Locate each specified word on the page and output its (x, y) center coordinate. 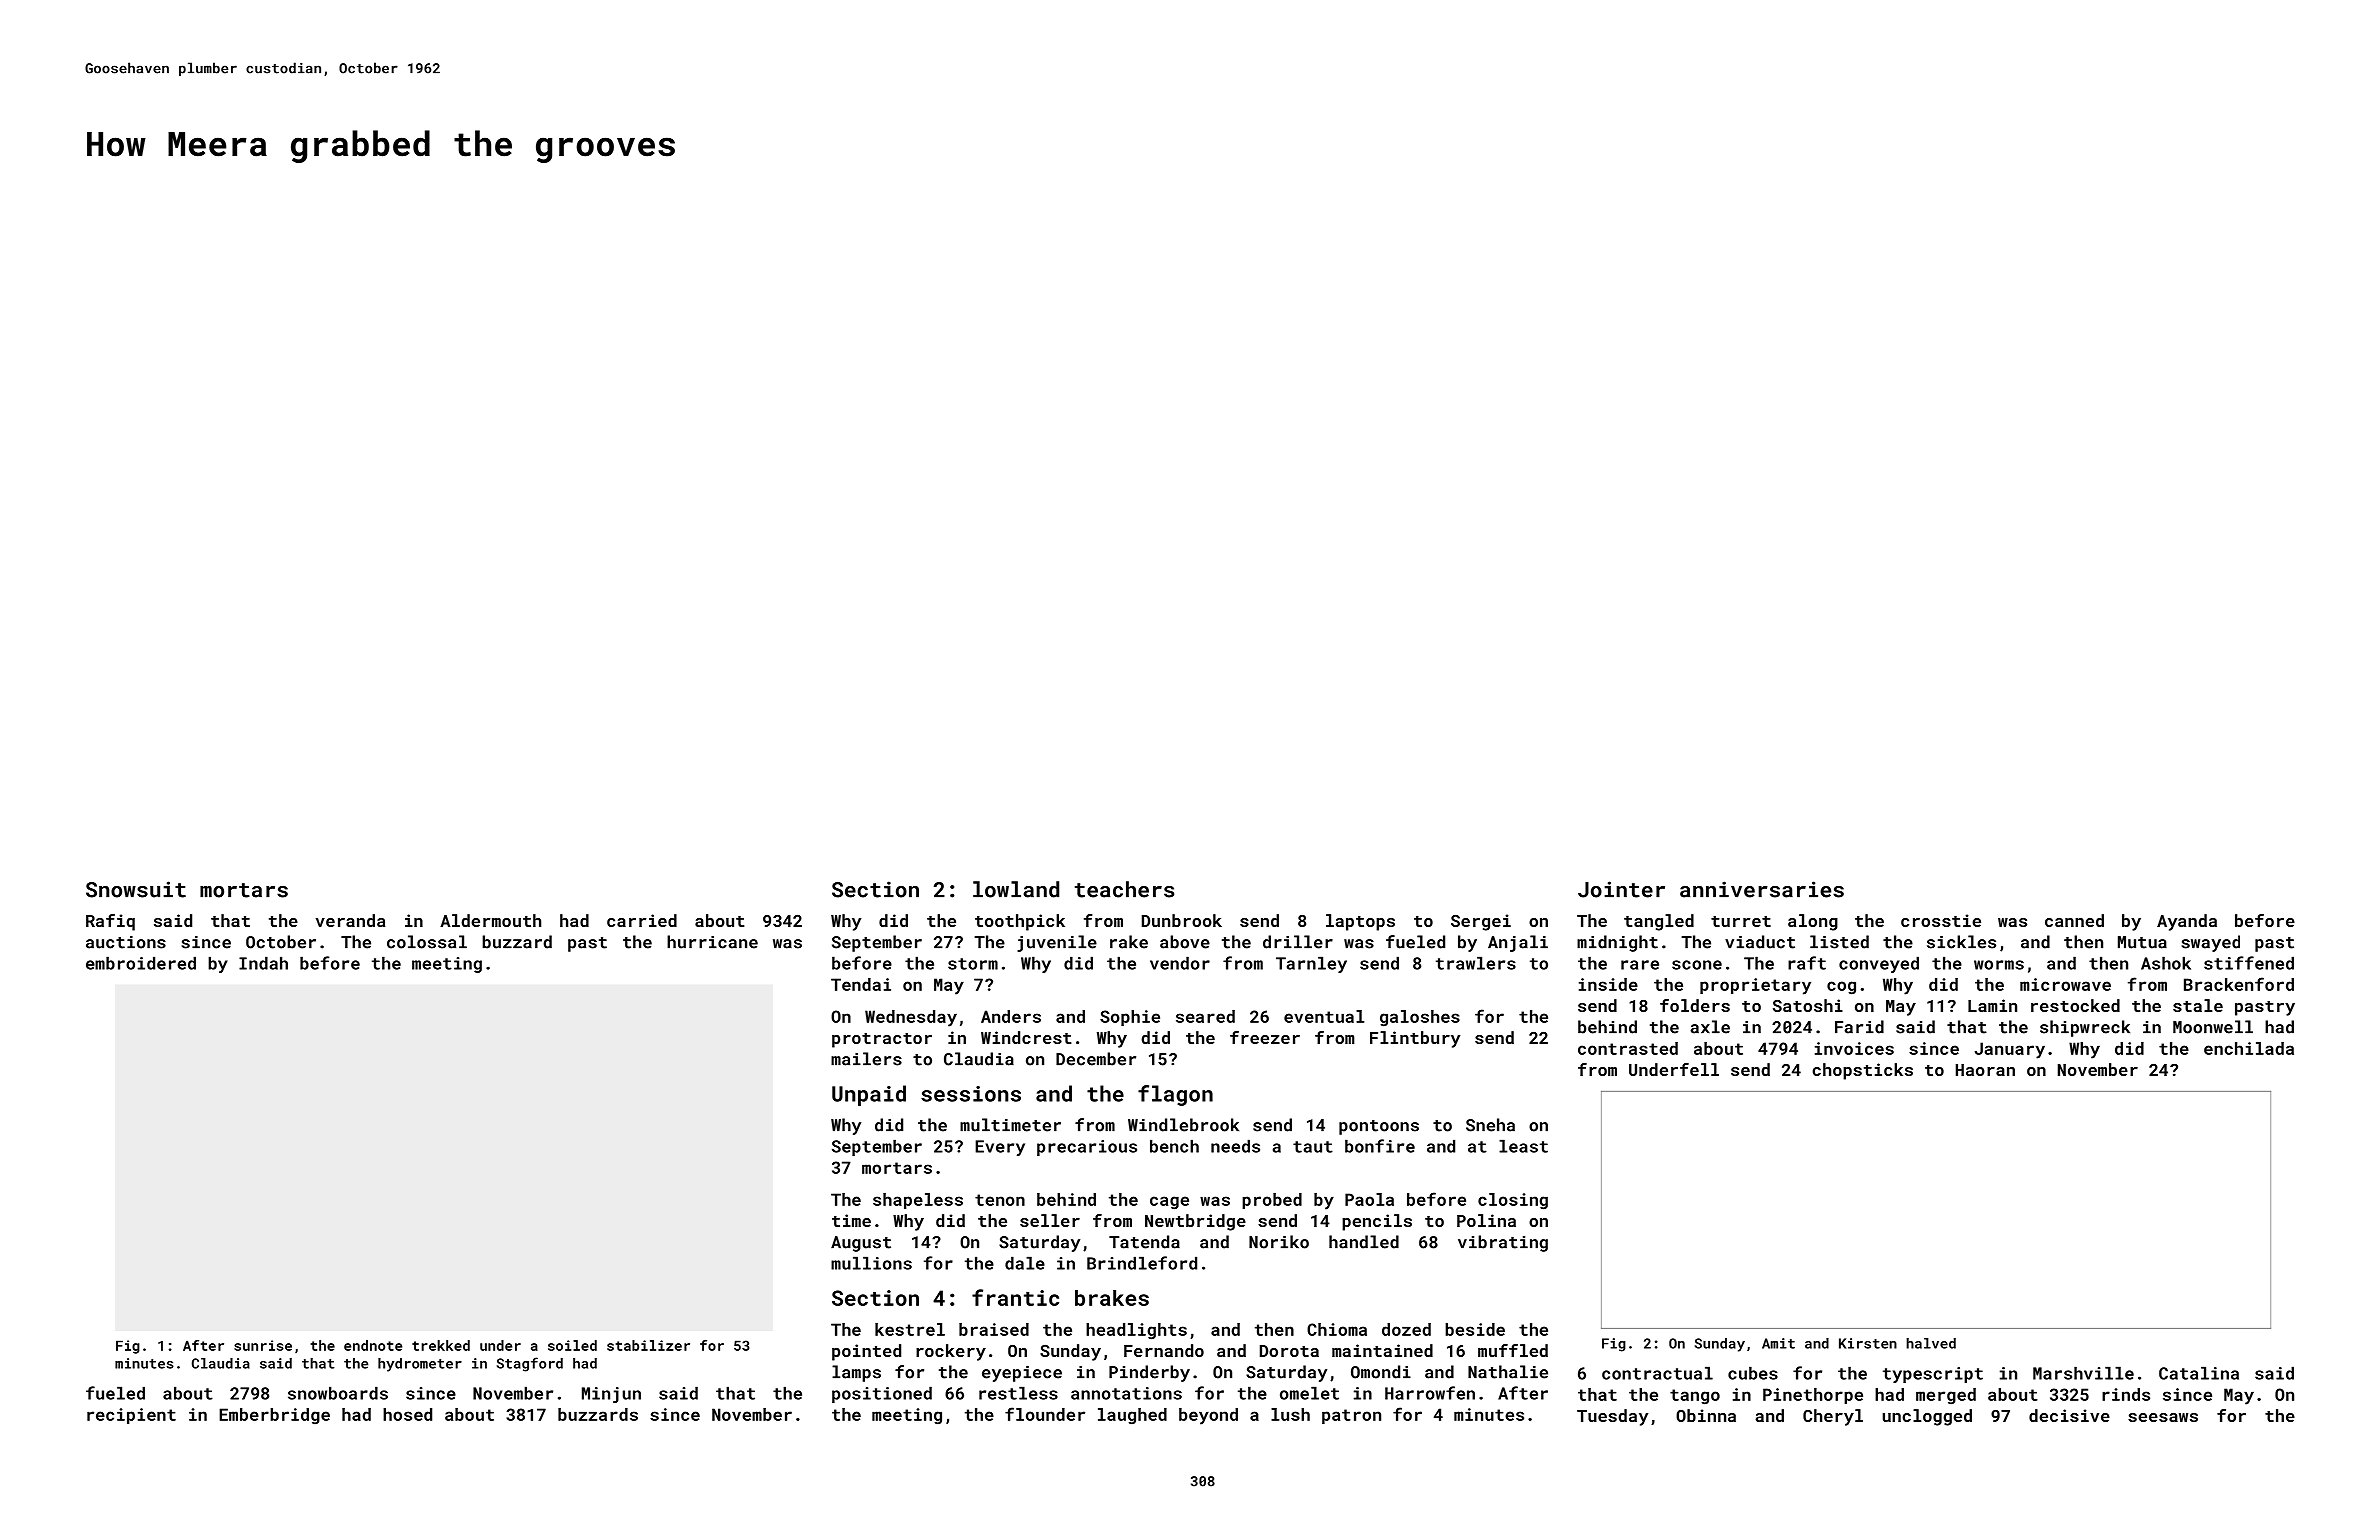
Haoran (1985, 1070)
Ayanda (2187, 922)
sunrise (263, 1345)
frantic (1015, 1297)
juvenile (1057, 943)
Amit (1778, 1343)
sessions (971, 1094)
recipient (131, 1416)
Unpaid (869, 1095)
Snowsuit (136, 889)
